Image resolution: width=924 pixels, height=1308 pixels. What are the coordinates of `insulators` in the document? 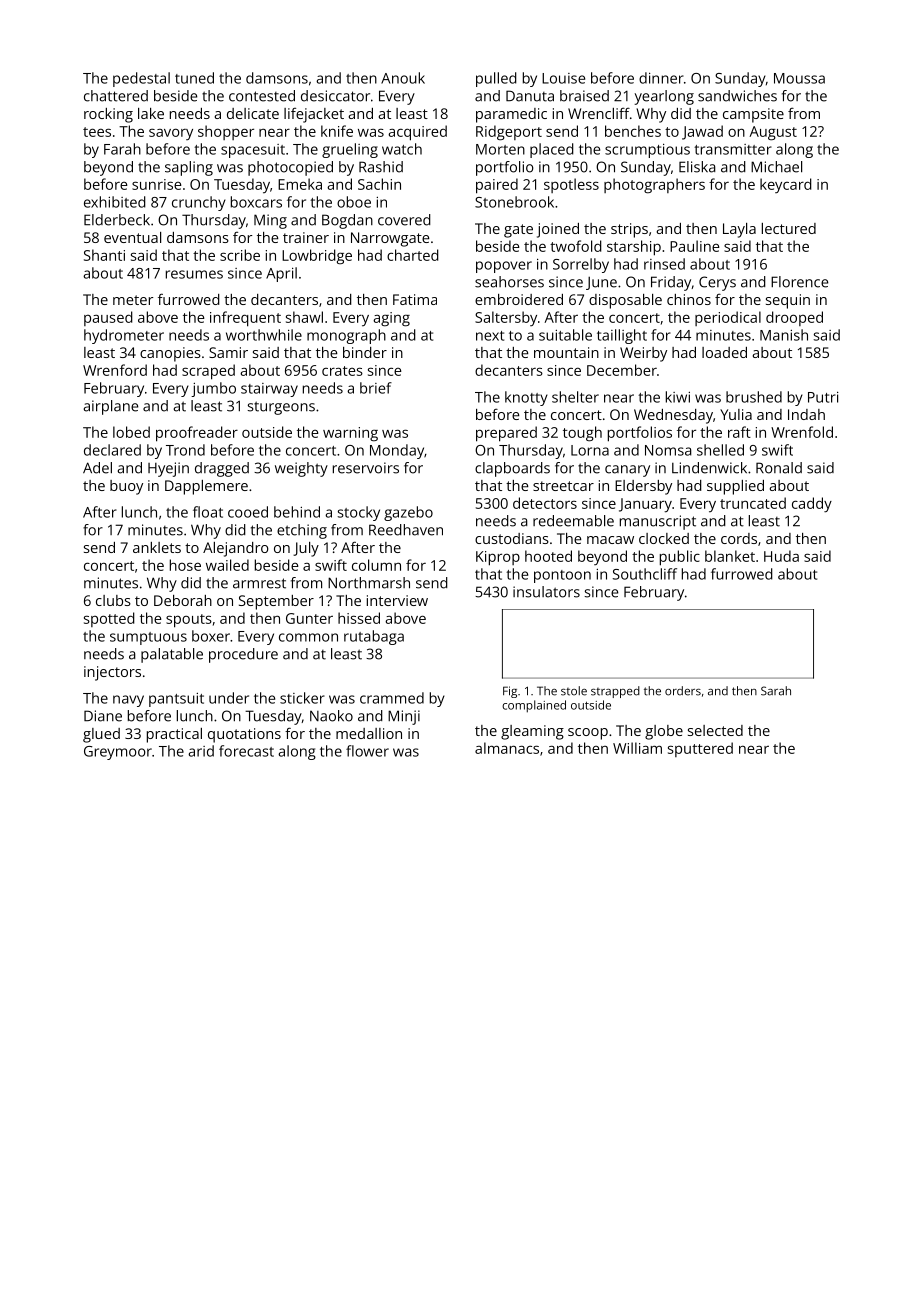 It's located at (546, 592).
